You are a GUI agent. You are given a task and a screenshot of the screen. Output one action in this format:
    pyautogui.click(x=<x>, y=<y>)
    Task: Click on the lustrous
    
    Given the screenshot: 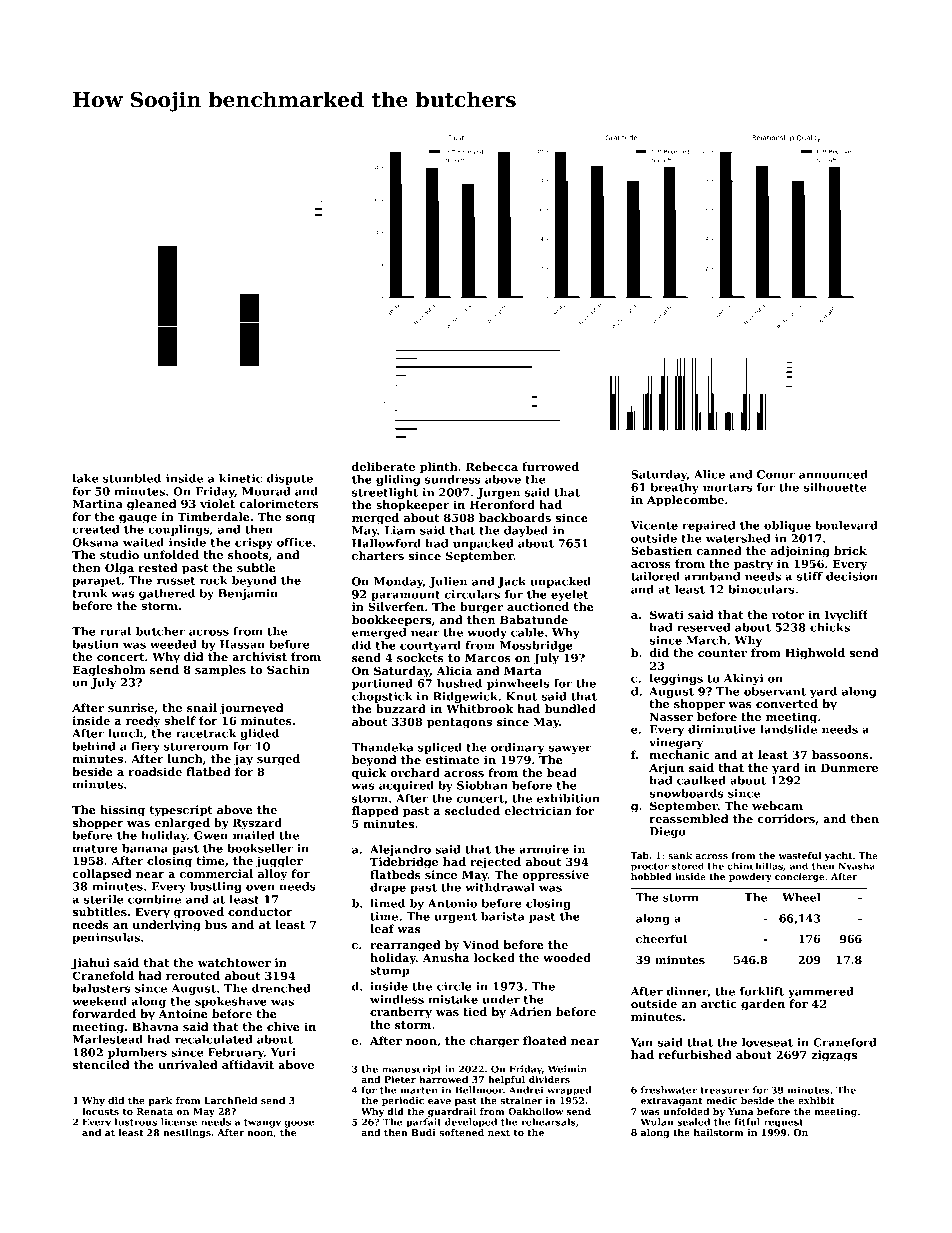 What is the action you would take?
    pyautogui.click(x=135, y=1122)
